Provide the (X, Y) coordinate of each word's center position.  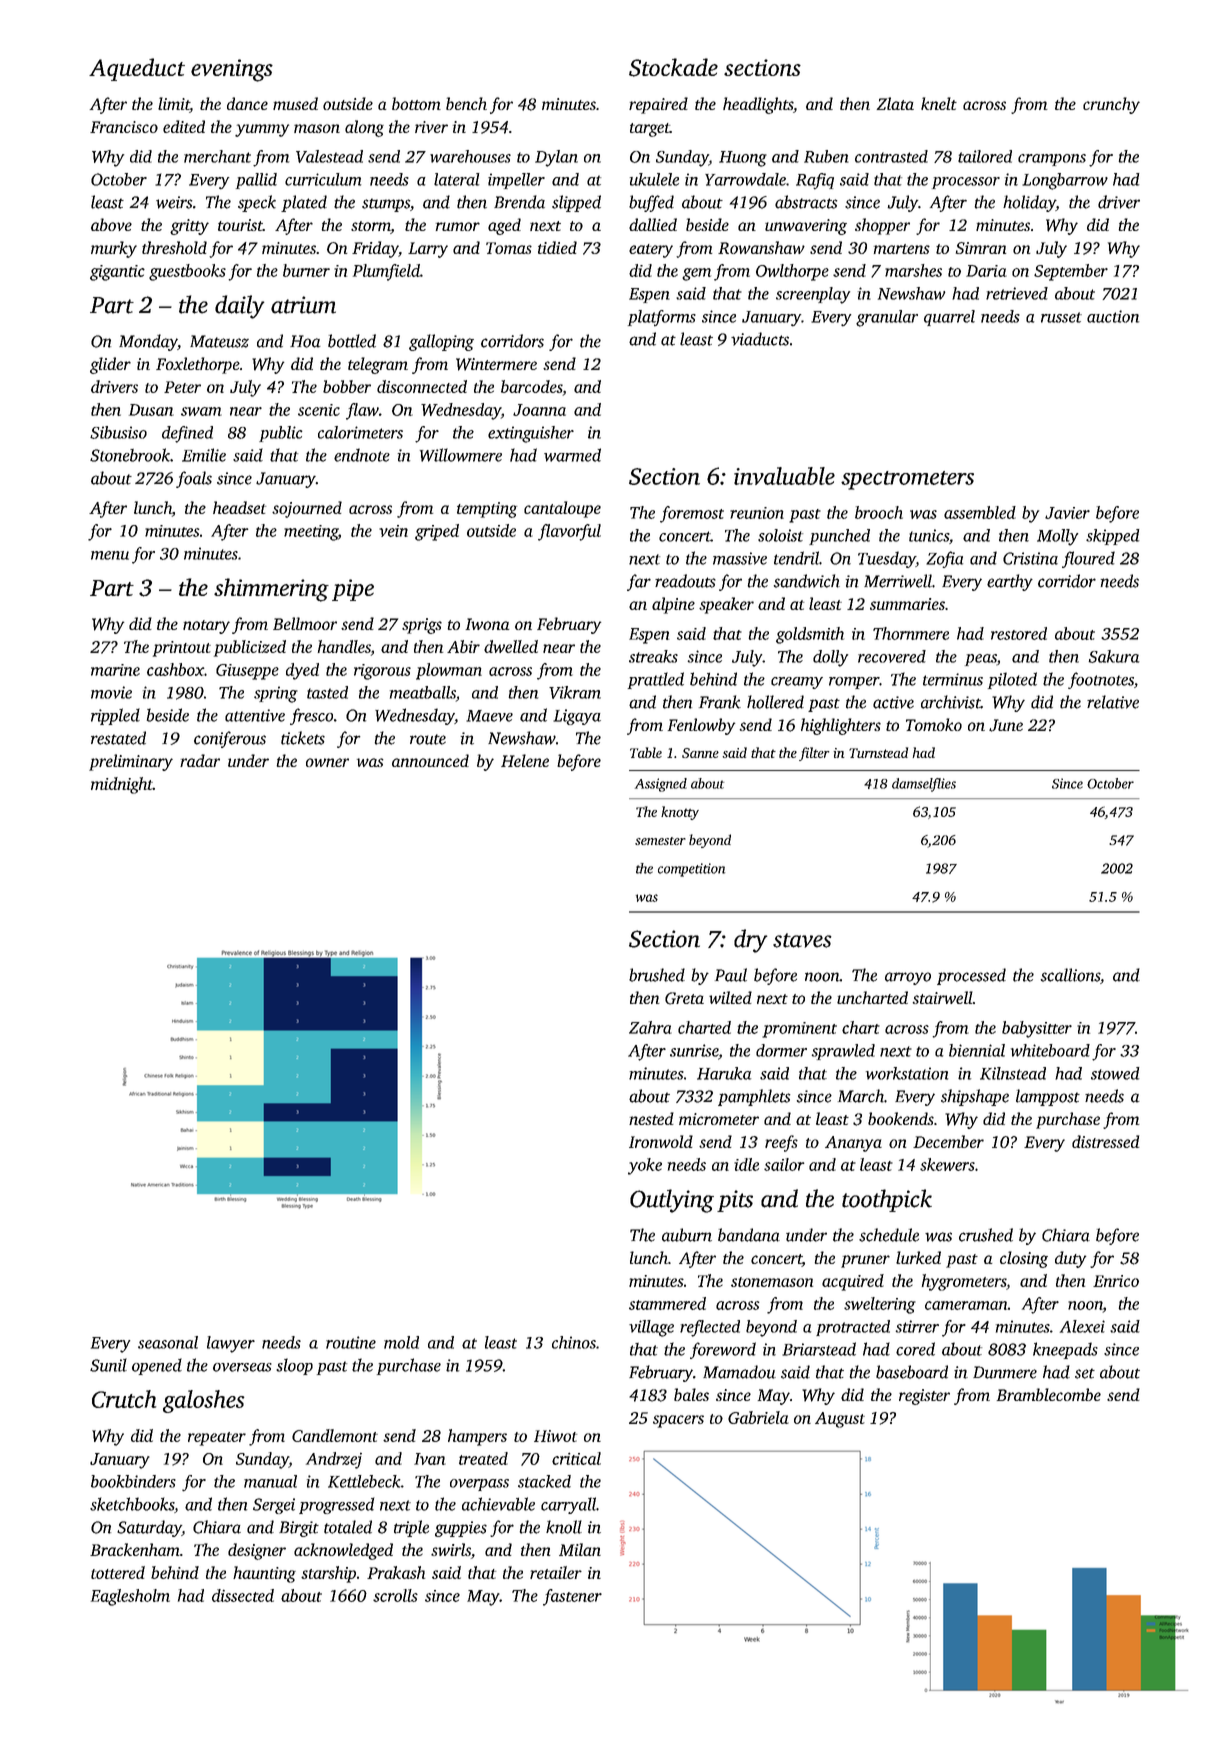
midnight (122, 785)
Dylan (556, 158)
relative (1113, 702)
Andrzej (334, 1460)
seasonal (168, 1342)
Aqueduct (137, 69)
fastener (572, 1597)
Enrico (1116, 1281)
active (893, 702)
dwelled (511, 646)
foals (194, 479)
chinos (574, 1342)
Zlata (895, 103)
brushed (657, 975)
